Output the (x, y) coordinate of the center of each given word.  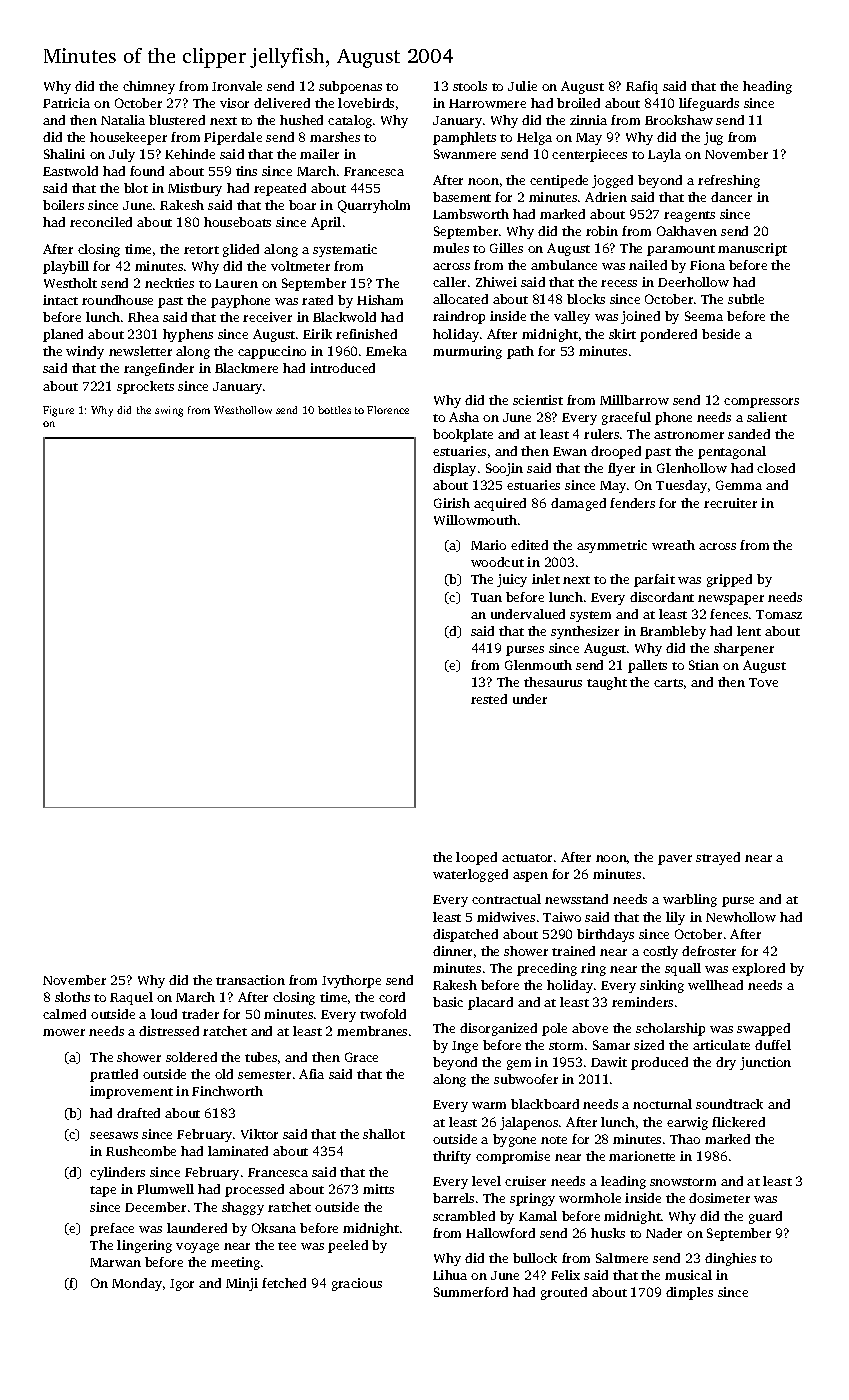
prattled (114, 1075)
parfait (654, 580)
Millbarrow (634, 400)
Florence (388, 410)
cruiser (525, 1181)
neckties (169, 283)
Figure (58, 411)
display (454, 469)
